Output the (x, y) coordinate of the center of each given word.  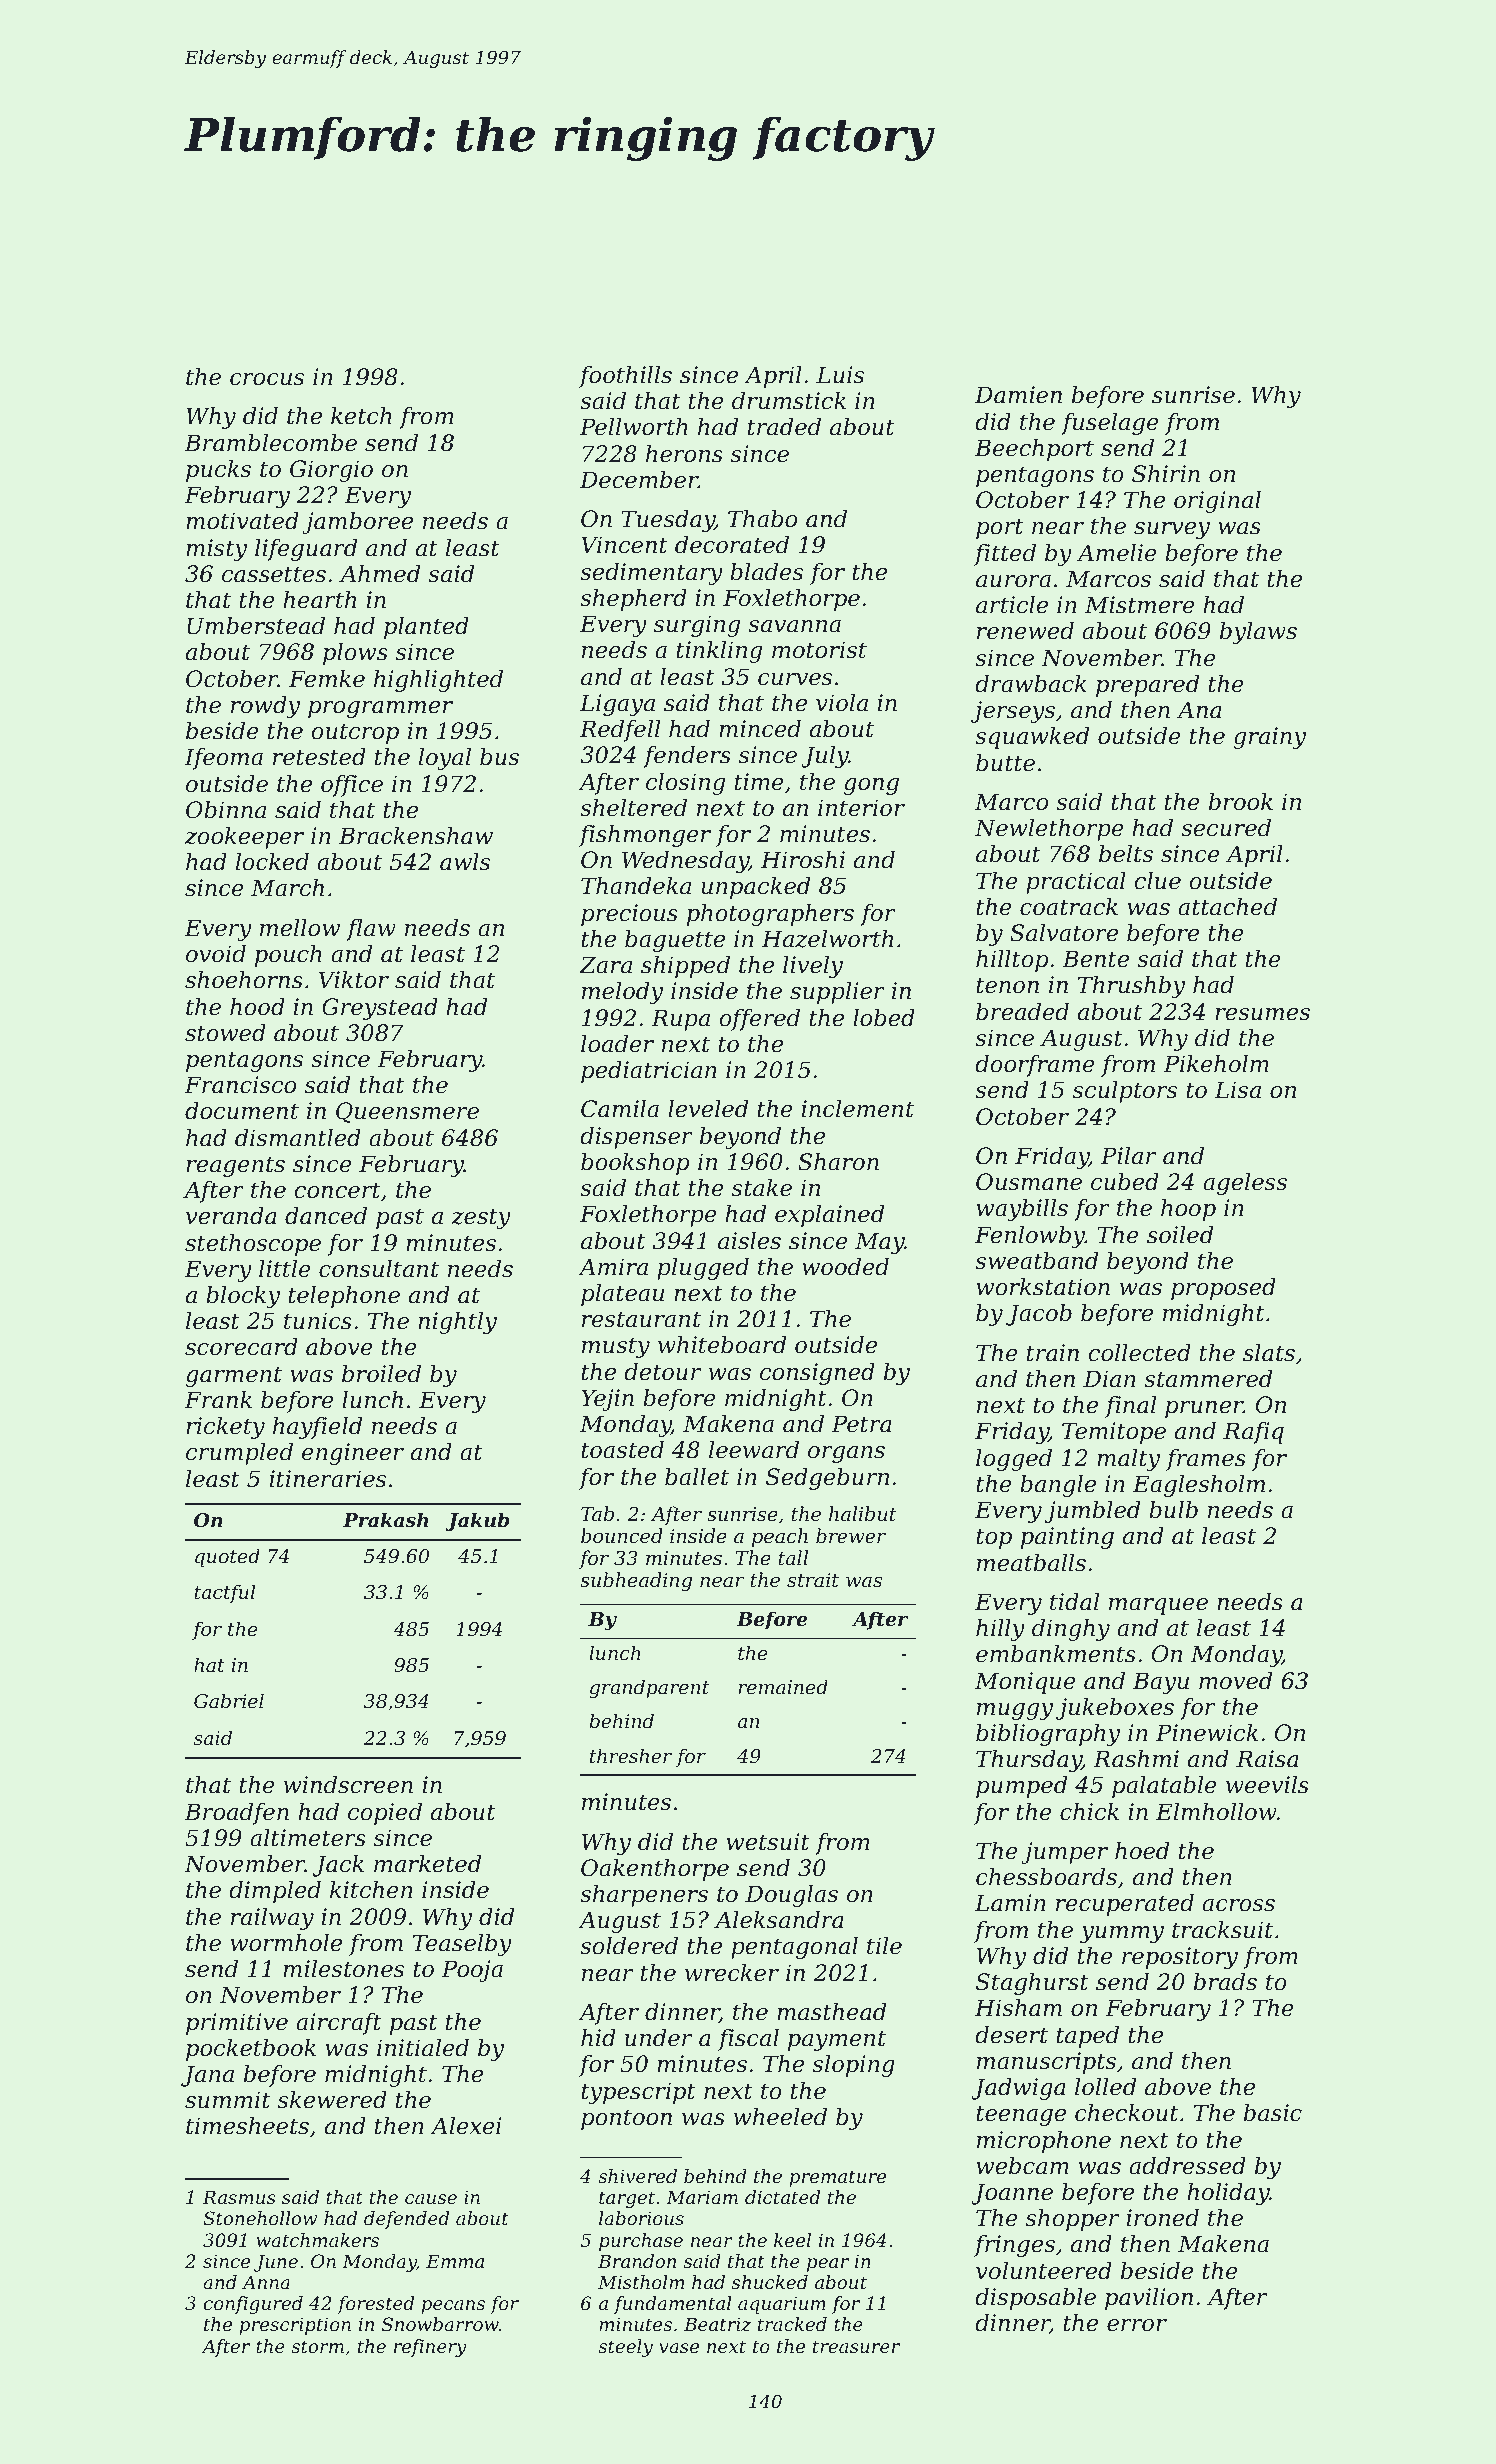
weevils (1267, 1785)
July (825, 757)
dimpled (275, 1892)
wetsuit (768, 1842)
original (1217, 502)
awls (465, 862)
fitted (1005, 555)
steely (625, 2348)
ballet (697, 1477)
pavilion (1149, 2299)
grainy (1269, 738)
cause (431, 2199)
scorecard (241, 1347)
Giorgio (331, 471)
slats (1269, 1353)
